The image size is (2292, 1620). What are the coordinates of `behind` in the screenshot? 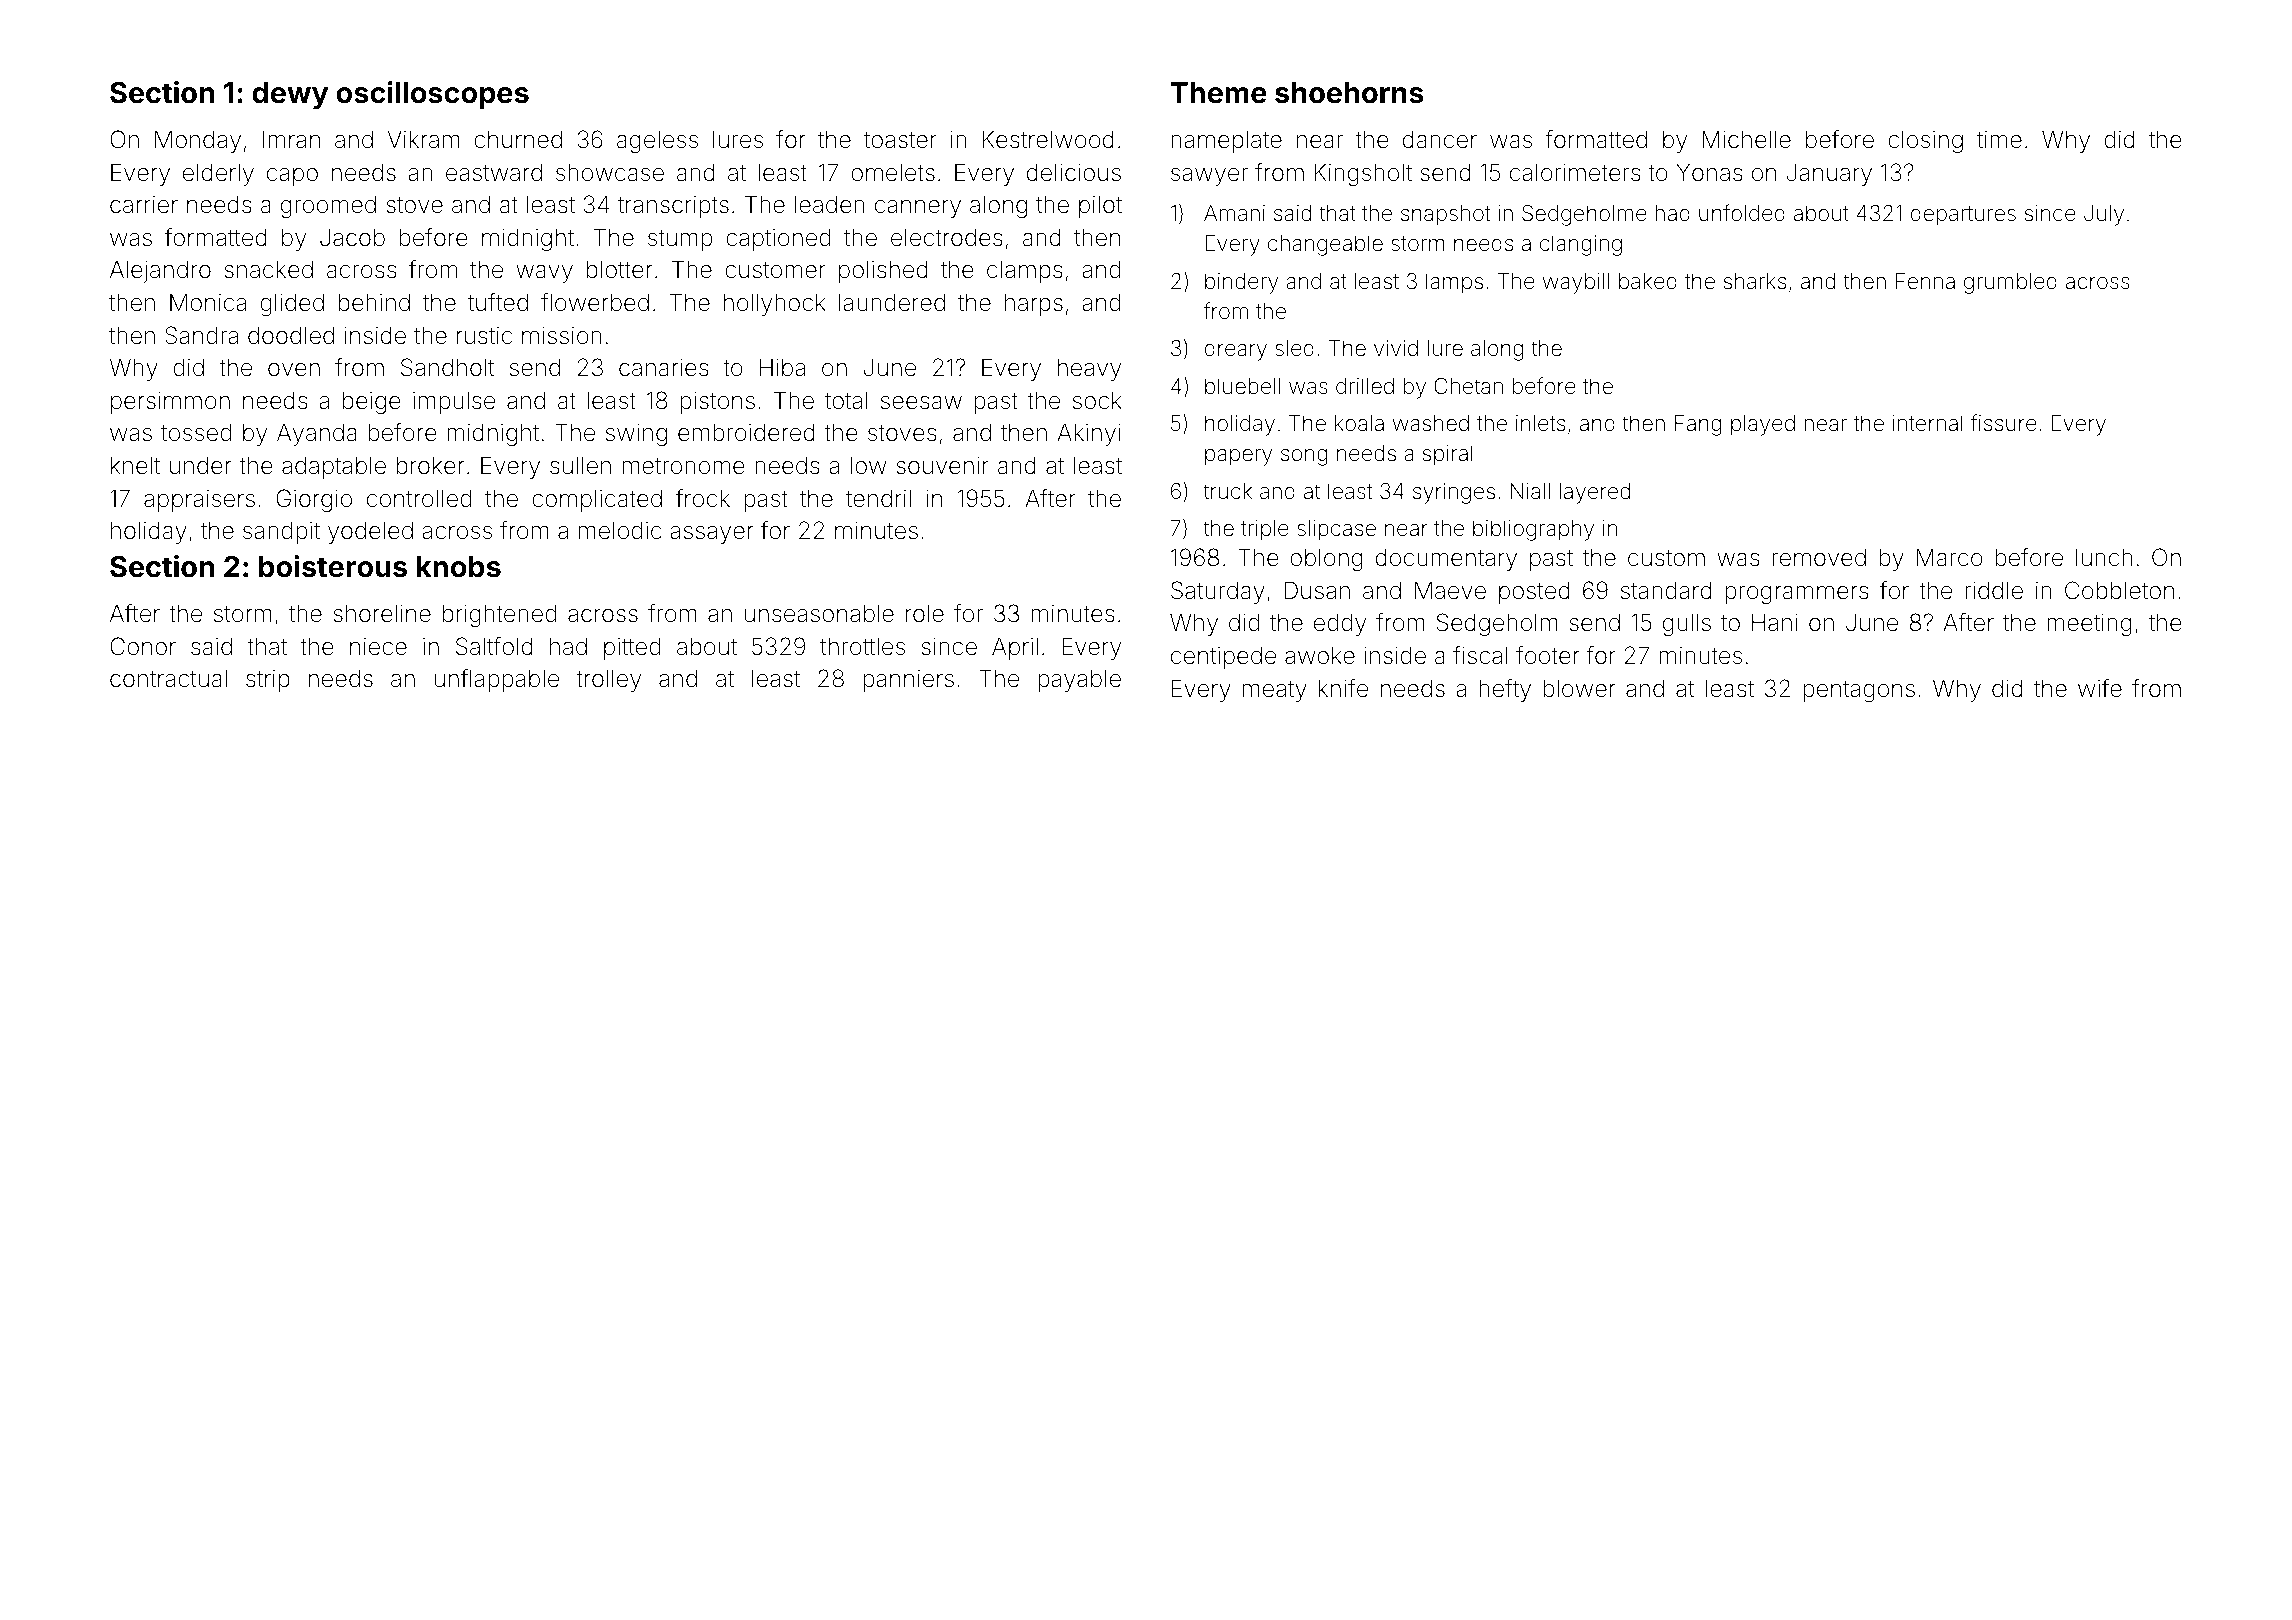 It's located at (374, 302).
